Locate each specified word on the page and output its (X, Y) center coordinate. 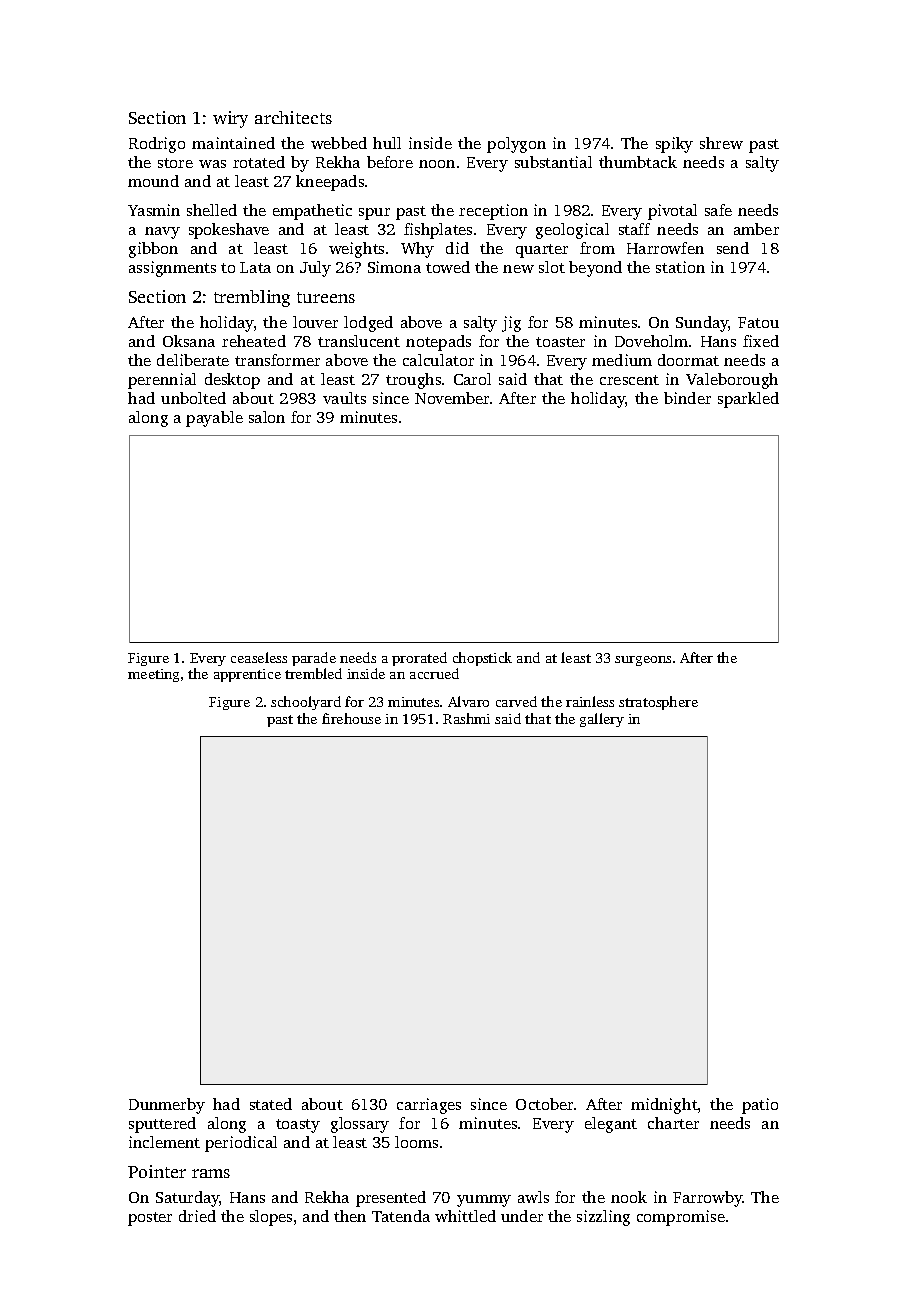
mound (153, 181)
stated (271, 1104)
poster (150, 1219)
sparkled (748, 400)
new (518, 269)
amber (756, 229)
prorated (419, 659)
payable (214, 419)
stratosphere (658, 703)
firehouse (351, 718)
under (522, 1216)
